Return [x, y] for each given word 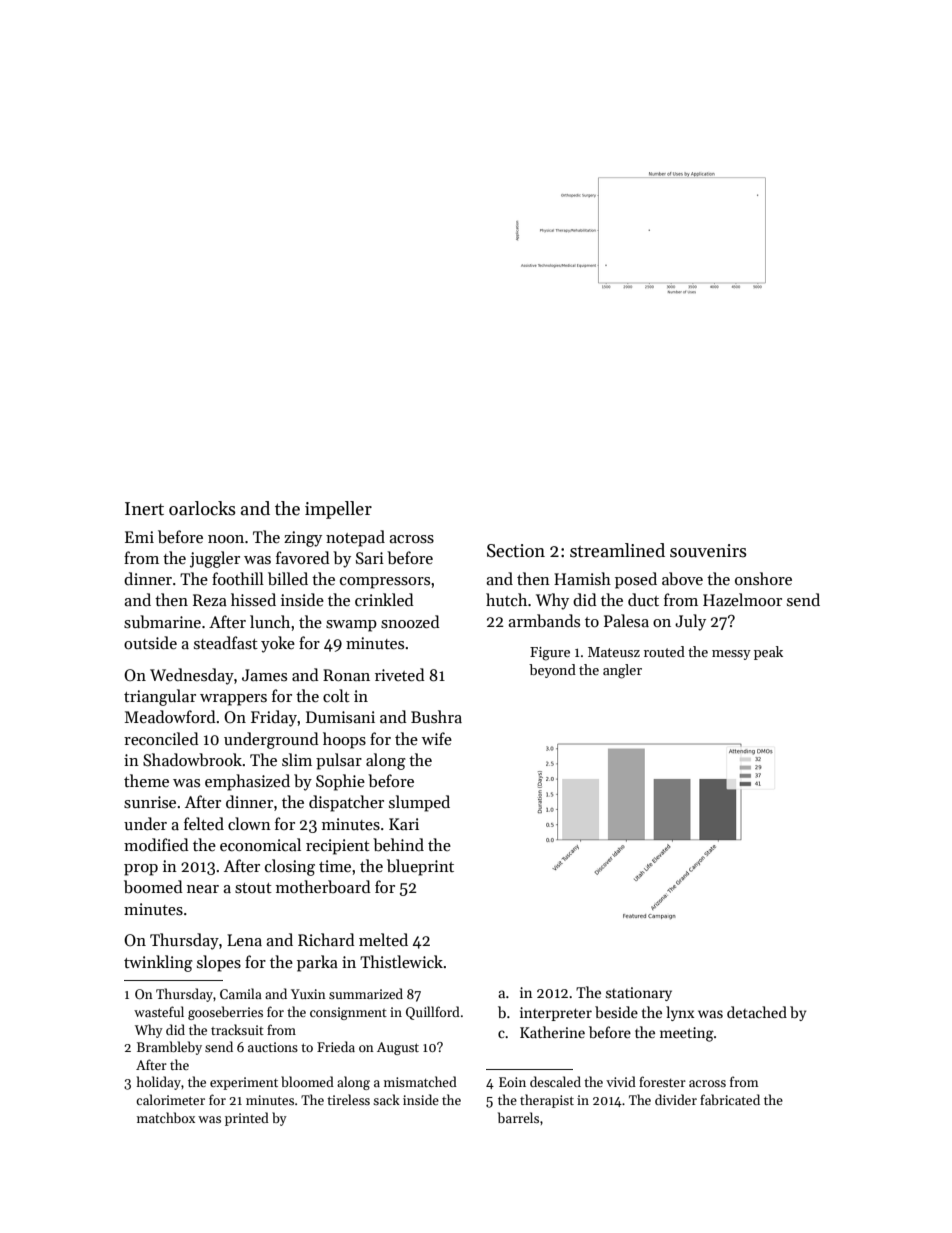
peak [768, 653]
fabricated [730, 1099]
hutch [506, 599]
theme [146, 780]
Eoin [512, 1082]
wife [437, 738]
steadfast [226, 643]
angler [622, 671]
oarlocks [202, 508]
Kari [404, 824]
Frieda [336, 1046]
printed [247, 1119]
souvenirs [708, 551]
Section [516, 551]
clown [249, 823]
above [682, 578]
